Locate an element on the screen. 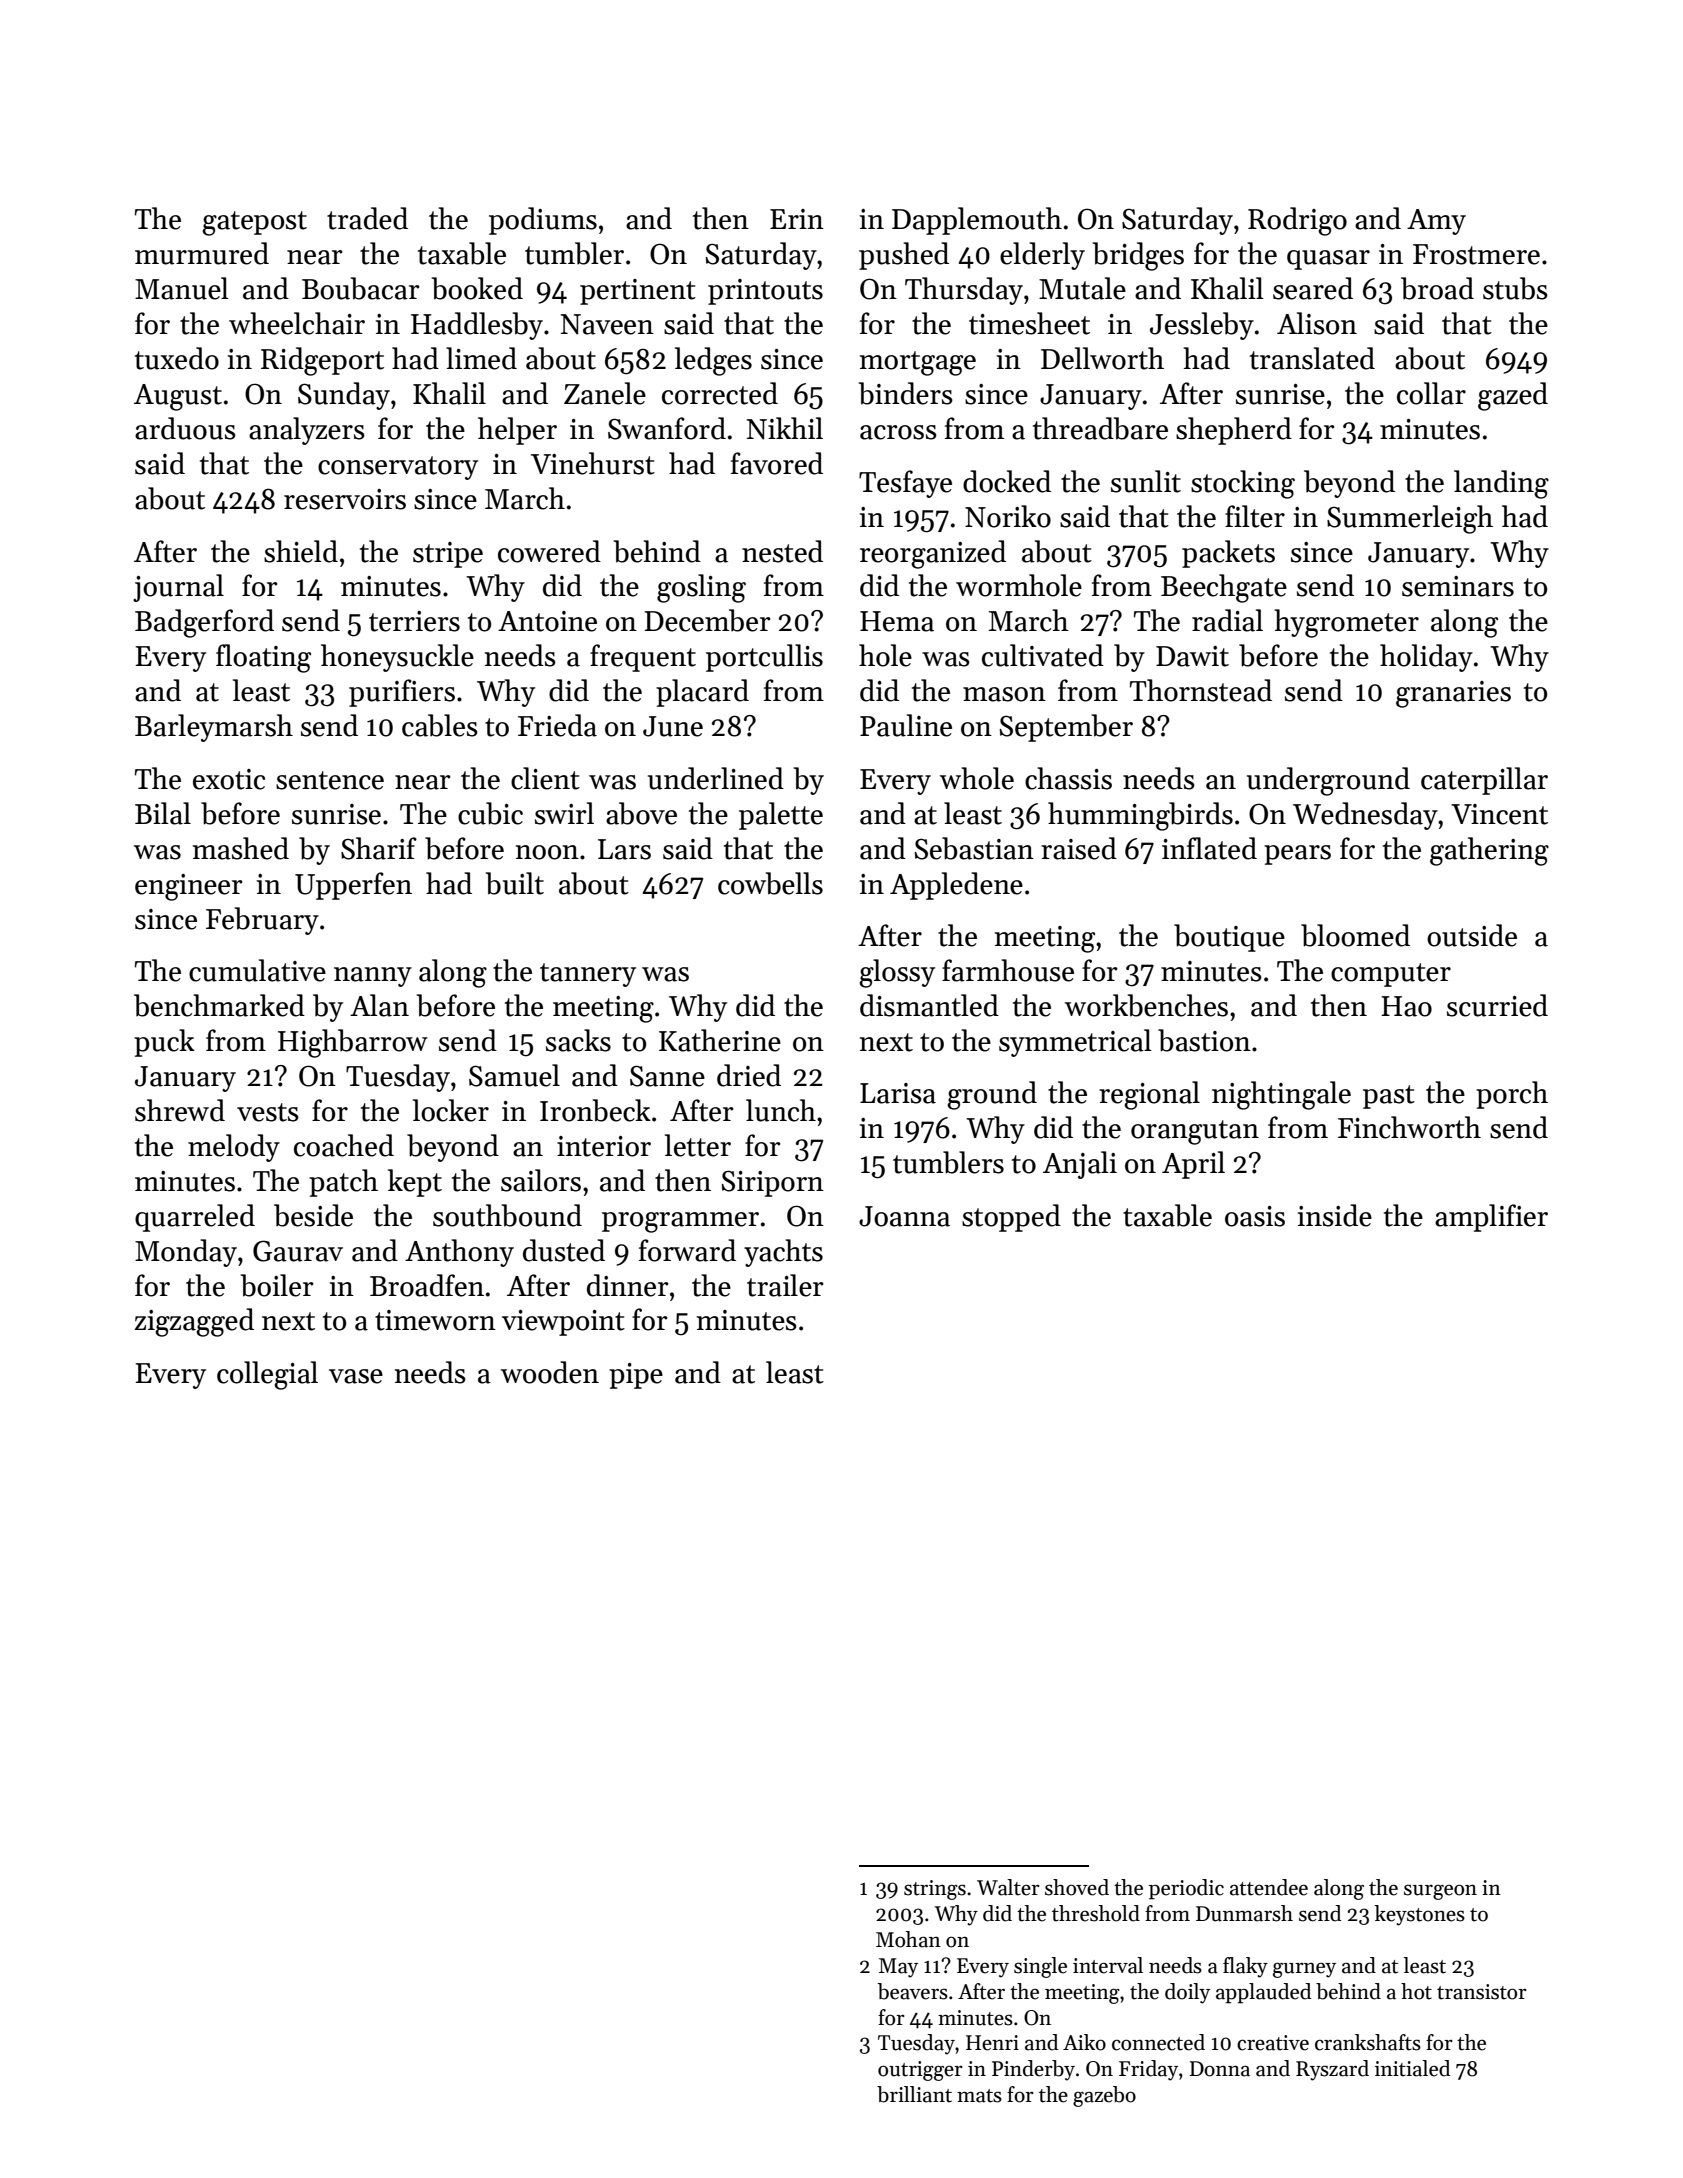  collegial is located at coordinates (267, 1375).
